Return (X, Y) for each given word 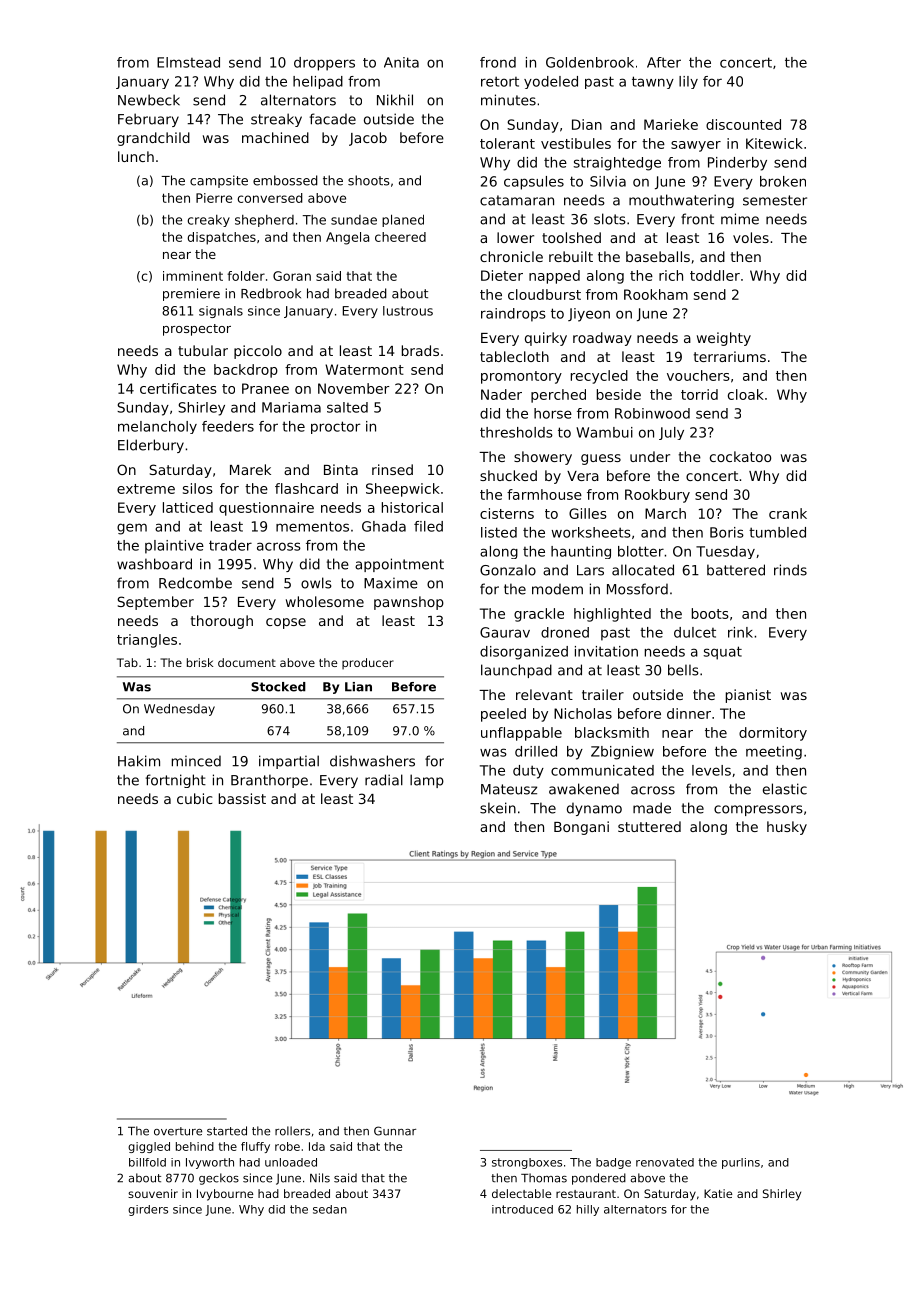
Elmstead (188, 62)
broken (783, 181)
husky (787, 828)
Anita (401, 62)
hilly (588, 1210)
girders (148, 1210)
